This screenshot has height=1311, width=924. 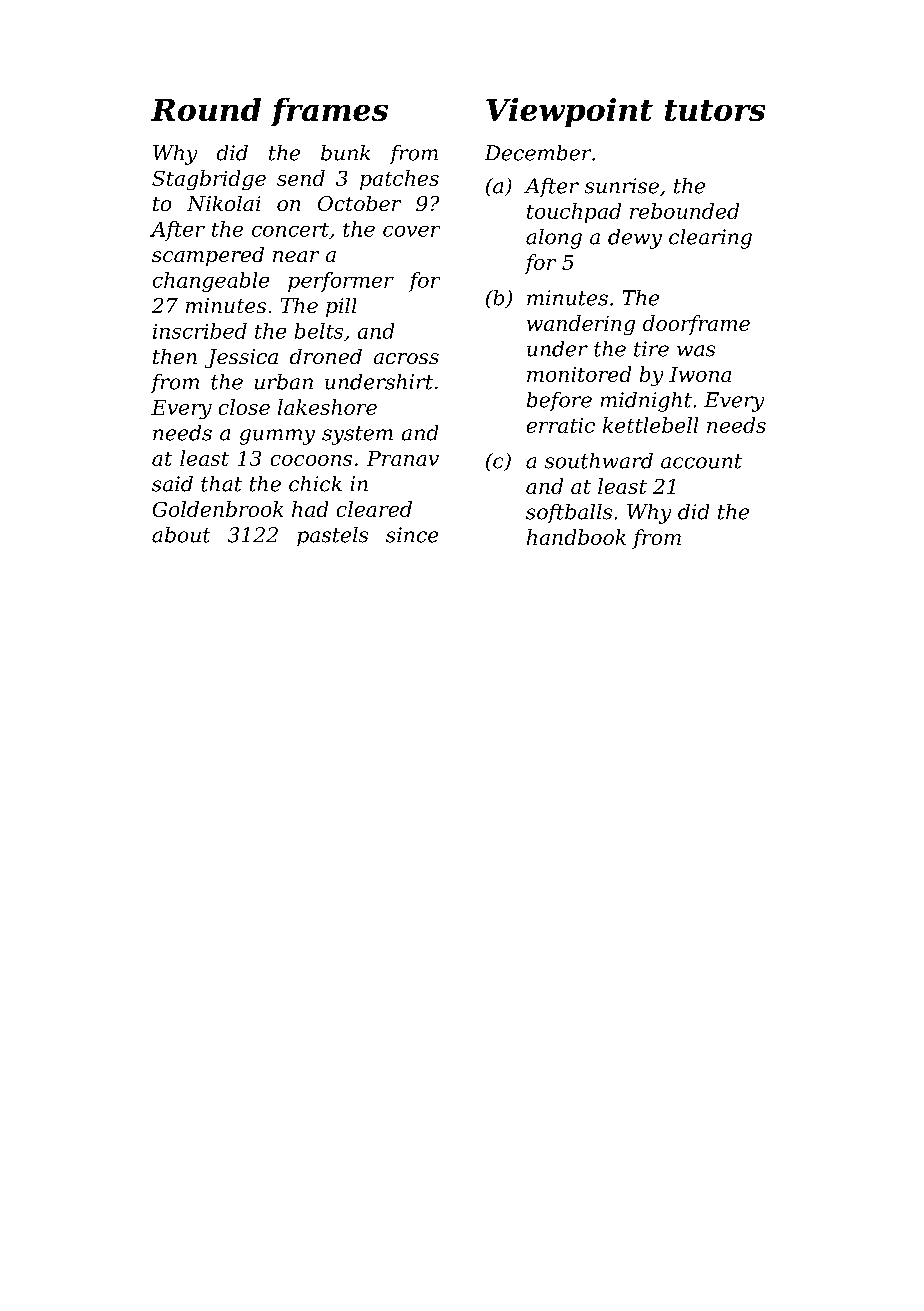 I want to click on sunrise, so click(x=622, y=186).
